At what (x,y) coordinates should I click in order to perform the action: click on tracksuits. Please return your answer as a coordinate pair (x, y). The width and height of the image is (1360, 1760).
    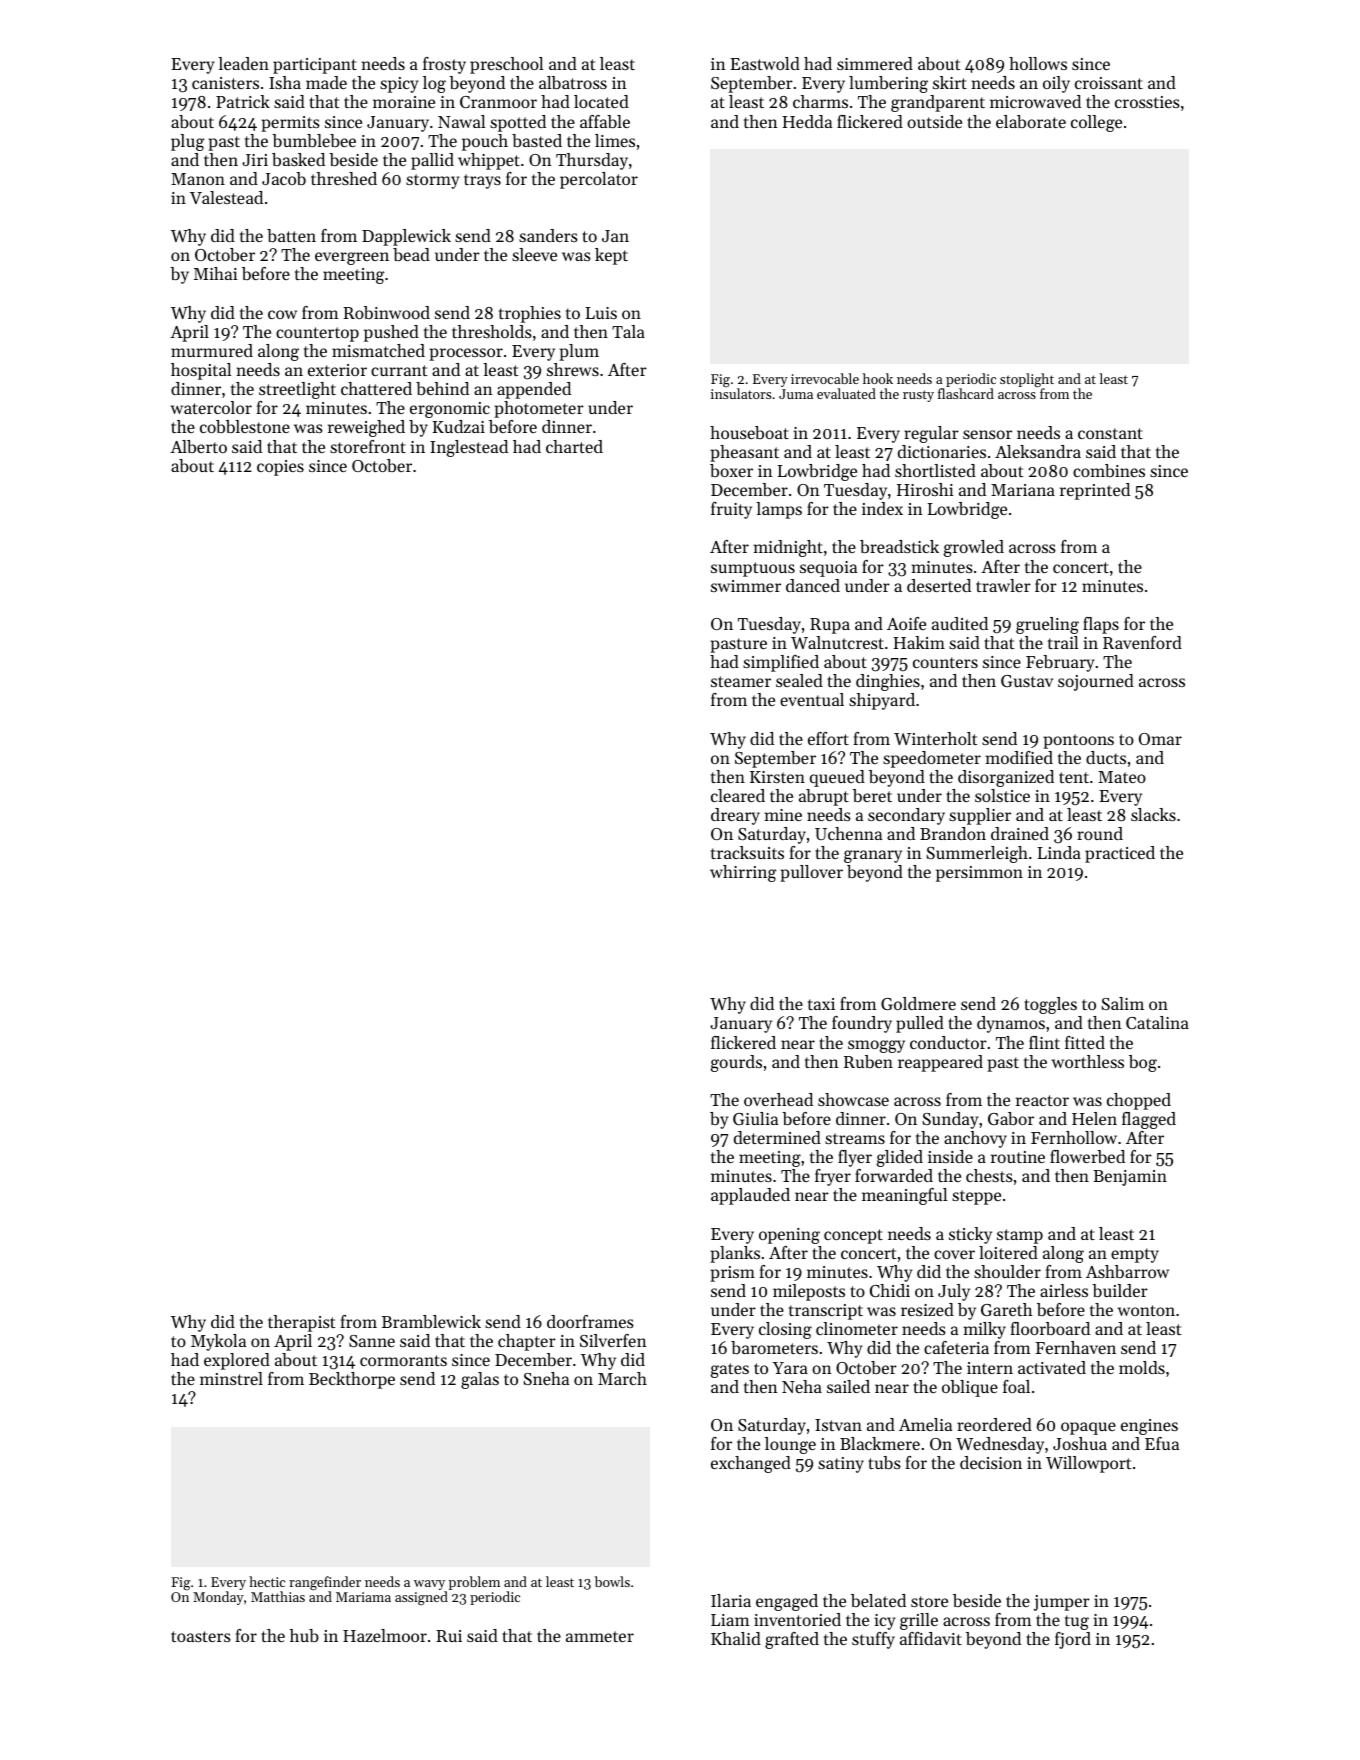
    Looking at the image, I should click on (747, 852).
